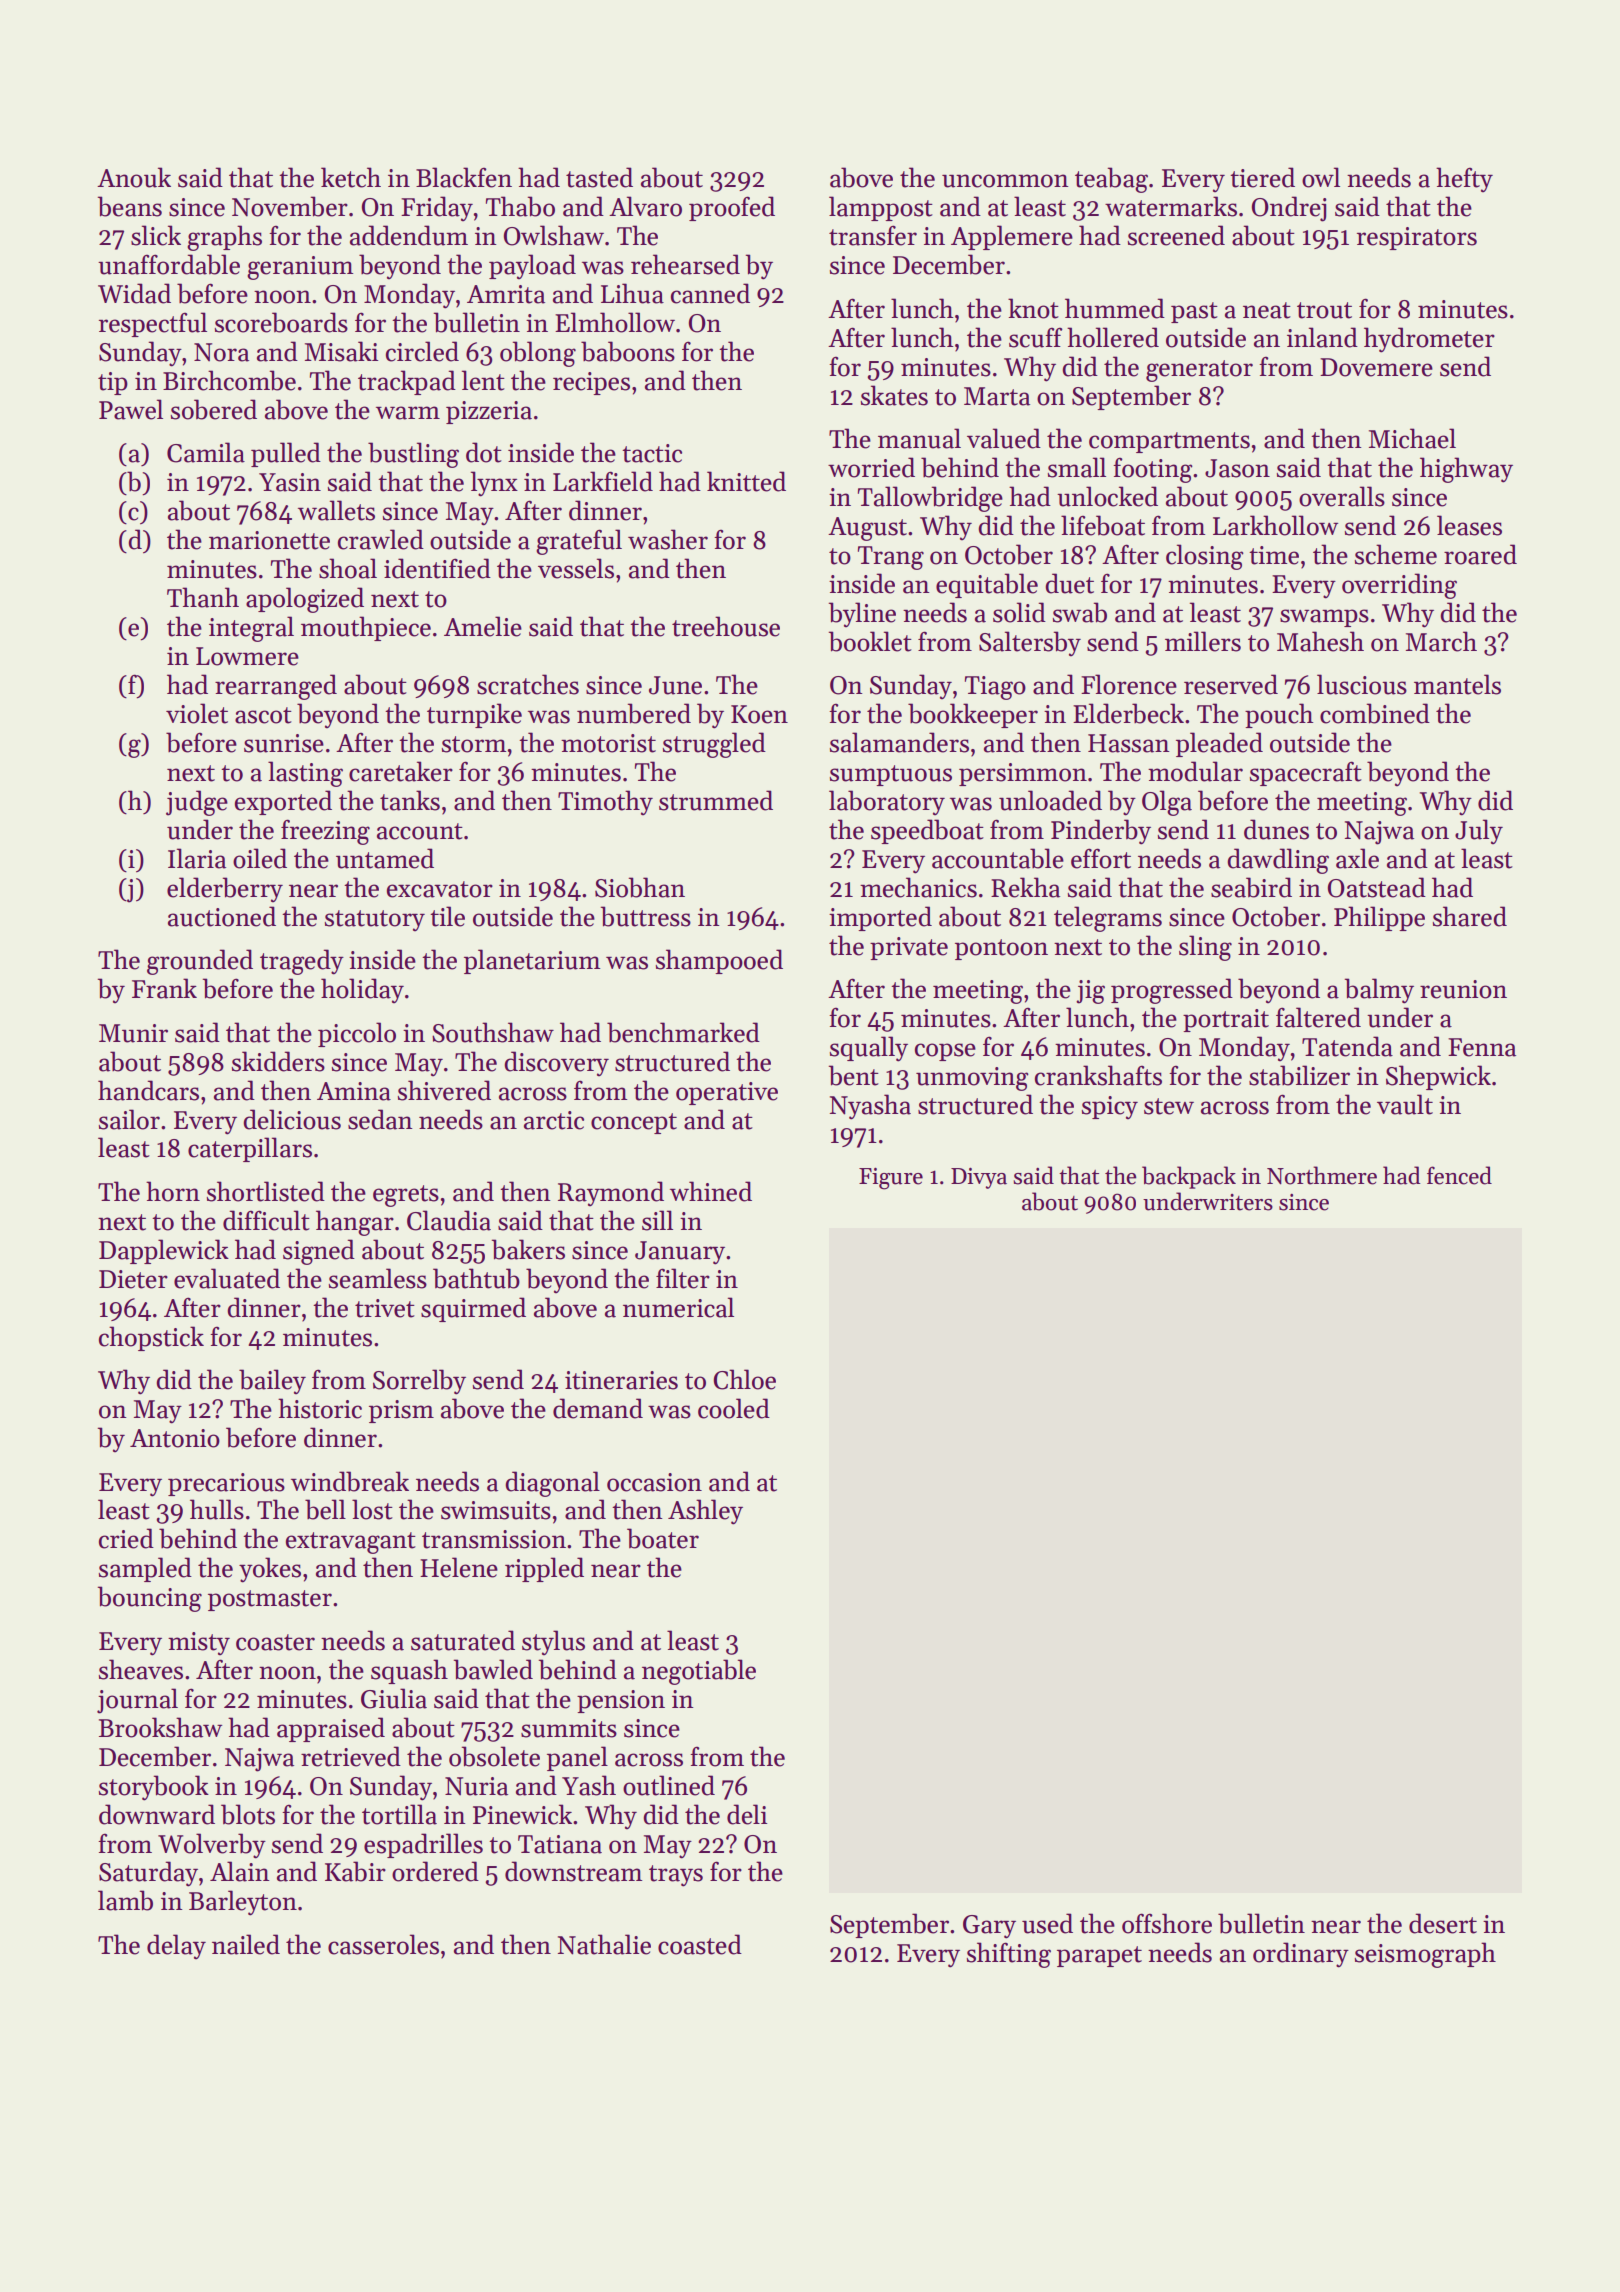 The image size is (1620, 2292). Describe the element at coordinates (1342, 496) in the image. I see `overalls` at that location.
